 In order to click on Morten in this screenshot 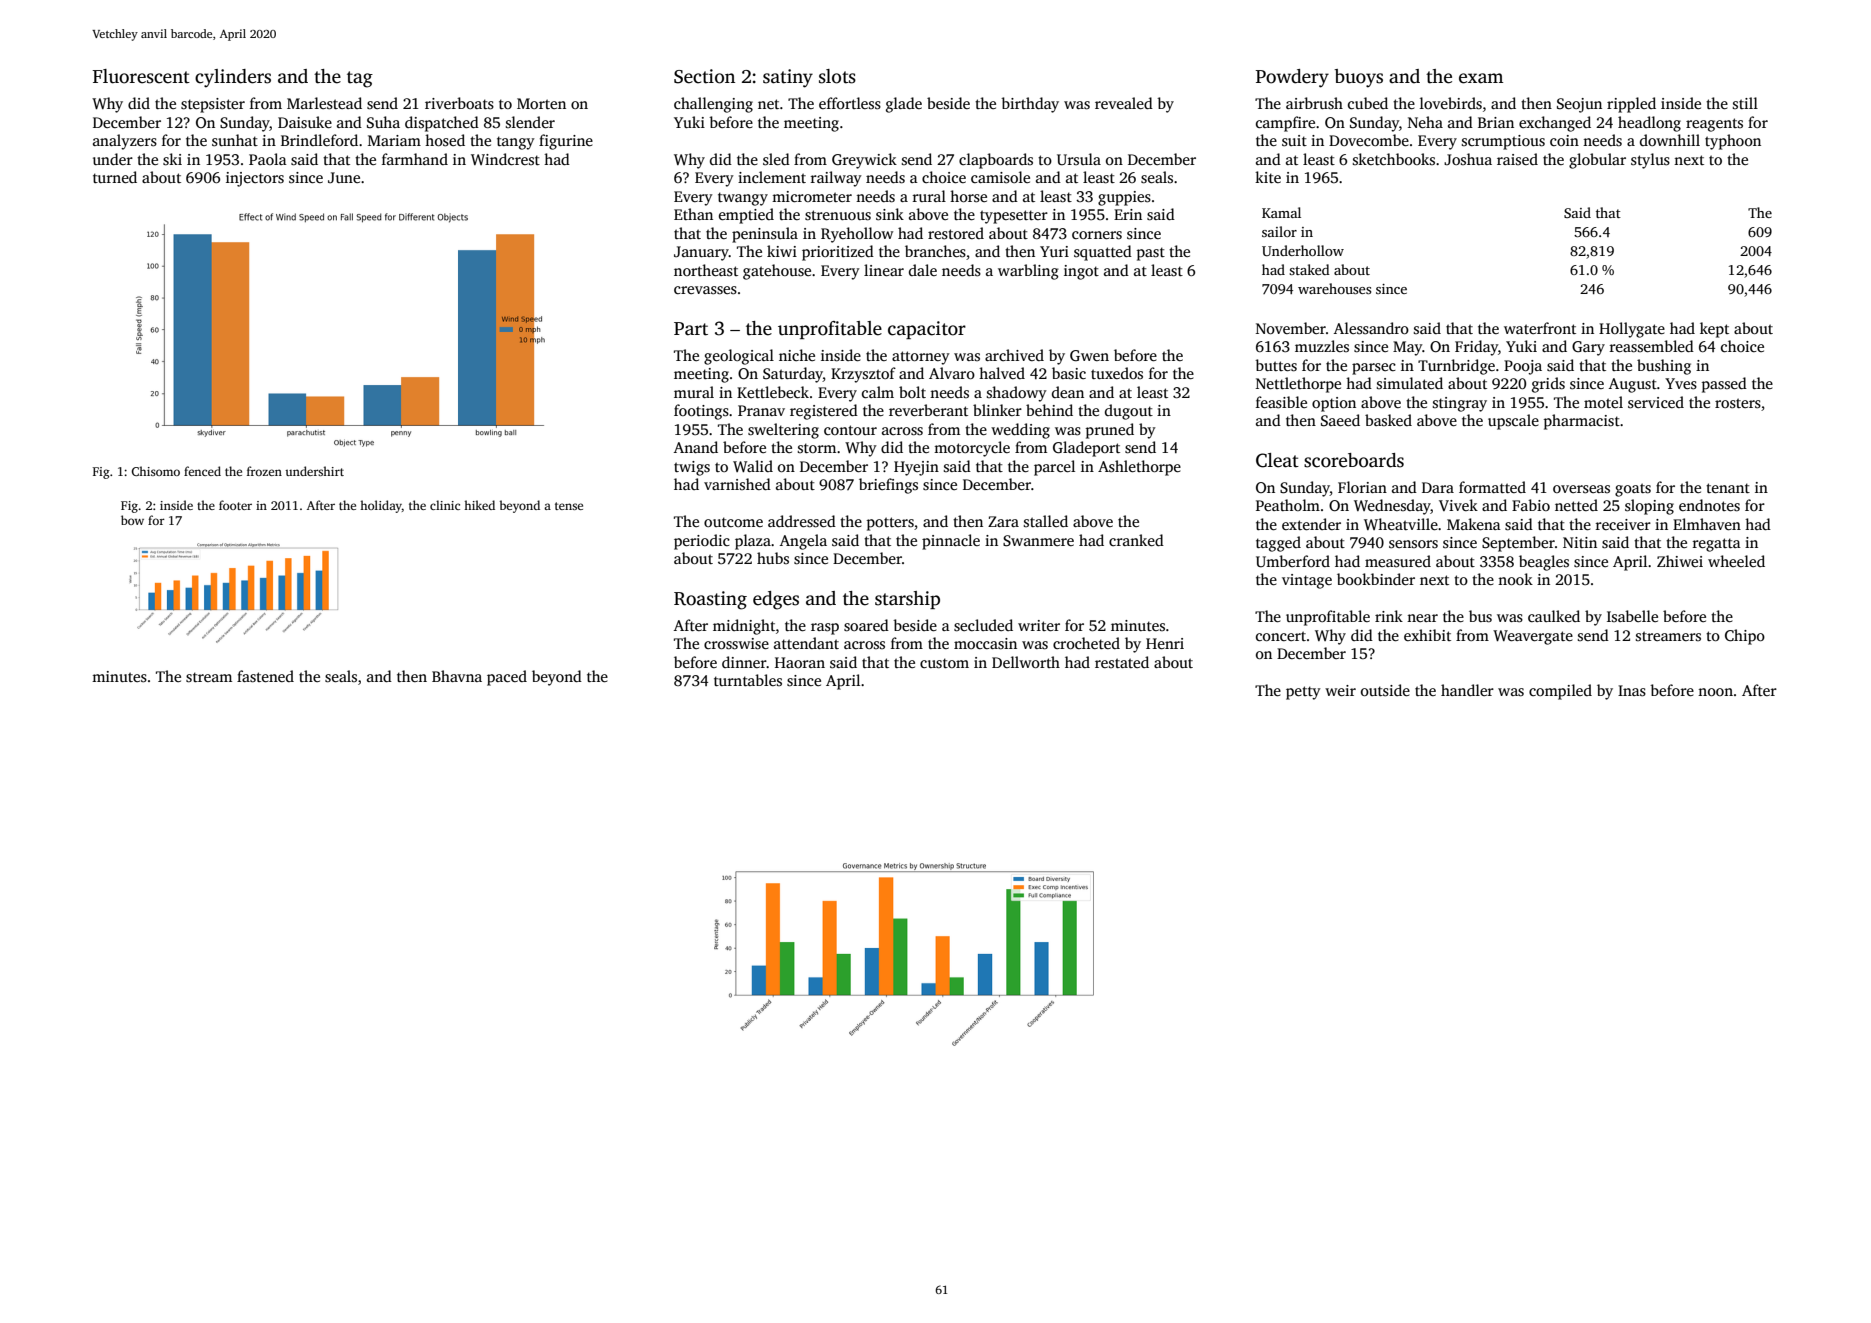, I will do `click(541, 103)`.
